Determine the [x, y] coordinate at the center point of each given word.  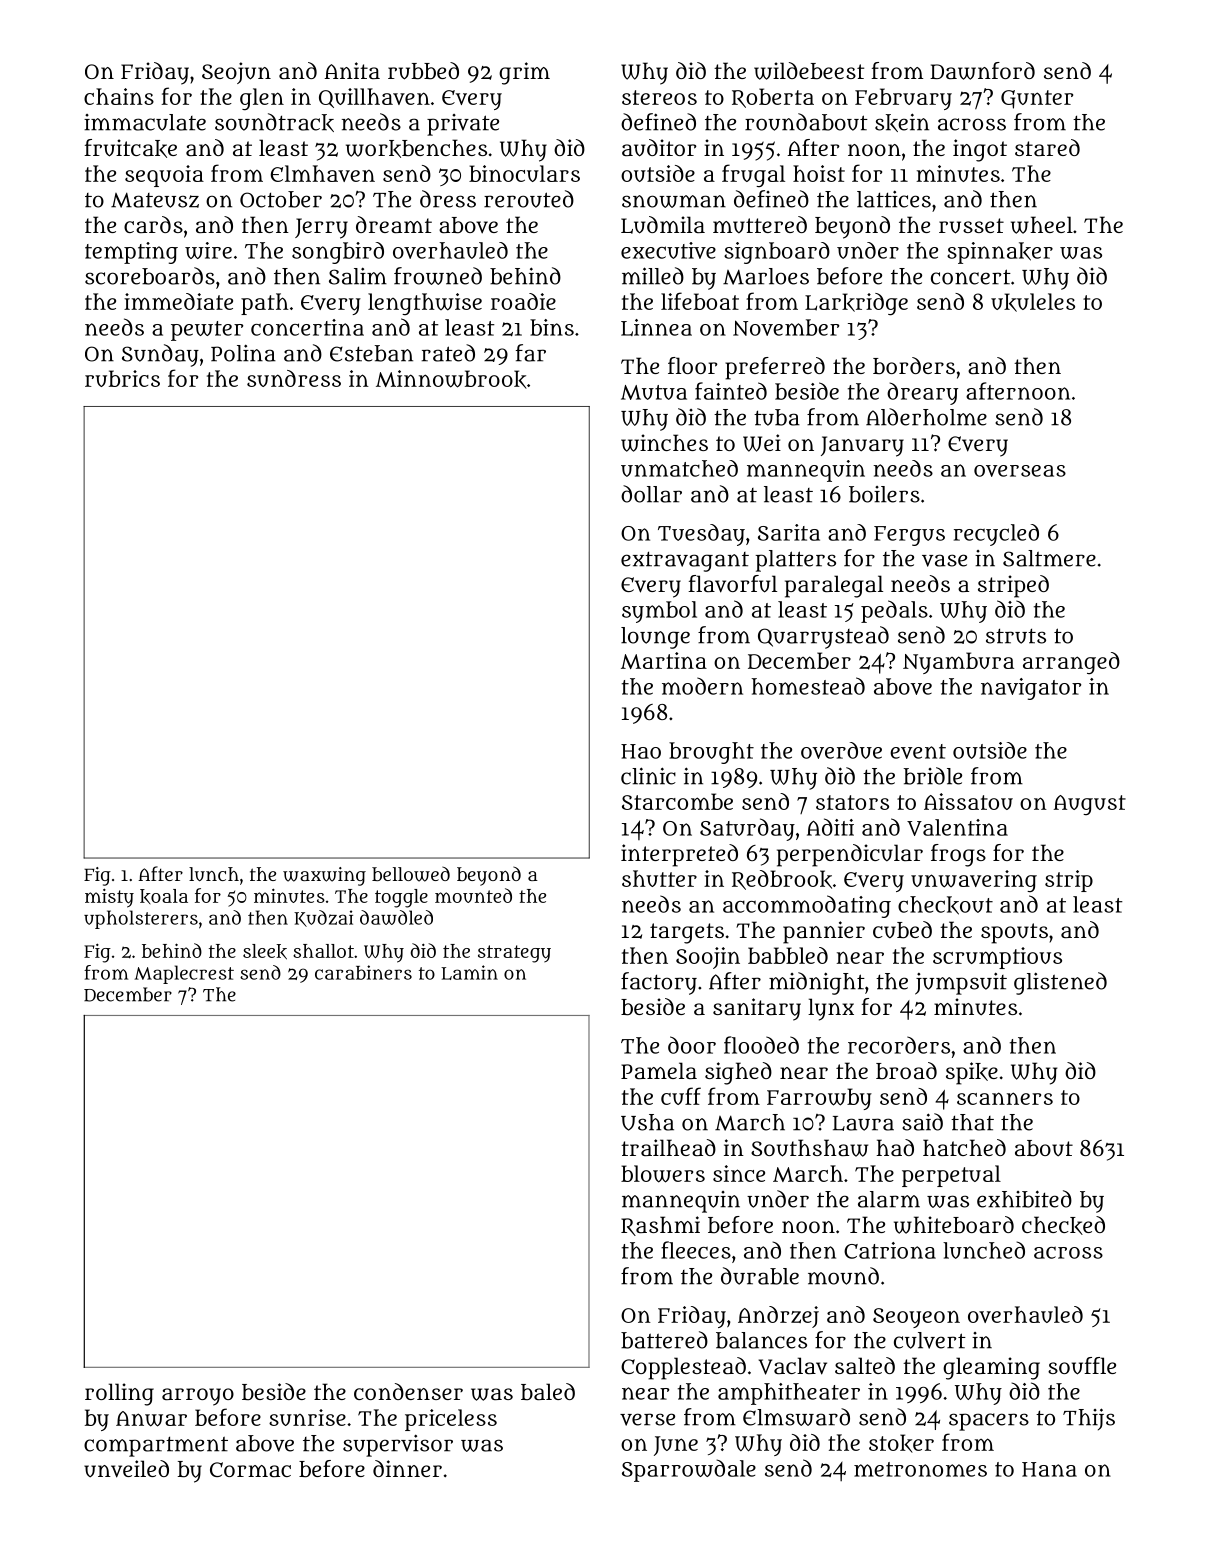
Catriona [890, 1250]
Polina [243, 353]
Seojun [236, 73]
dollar [651, 494]
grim [524, 73]
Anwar [151, 1419]
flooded [761, 1045]
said [922, 1122]
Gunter [1037, 99]
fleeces [696, 1250]
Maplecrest [184, 974]
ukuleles [1033, 302]
